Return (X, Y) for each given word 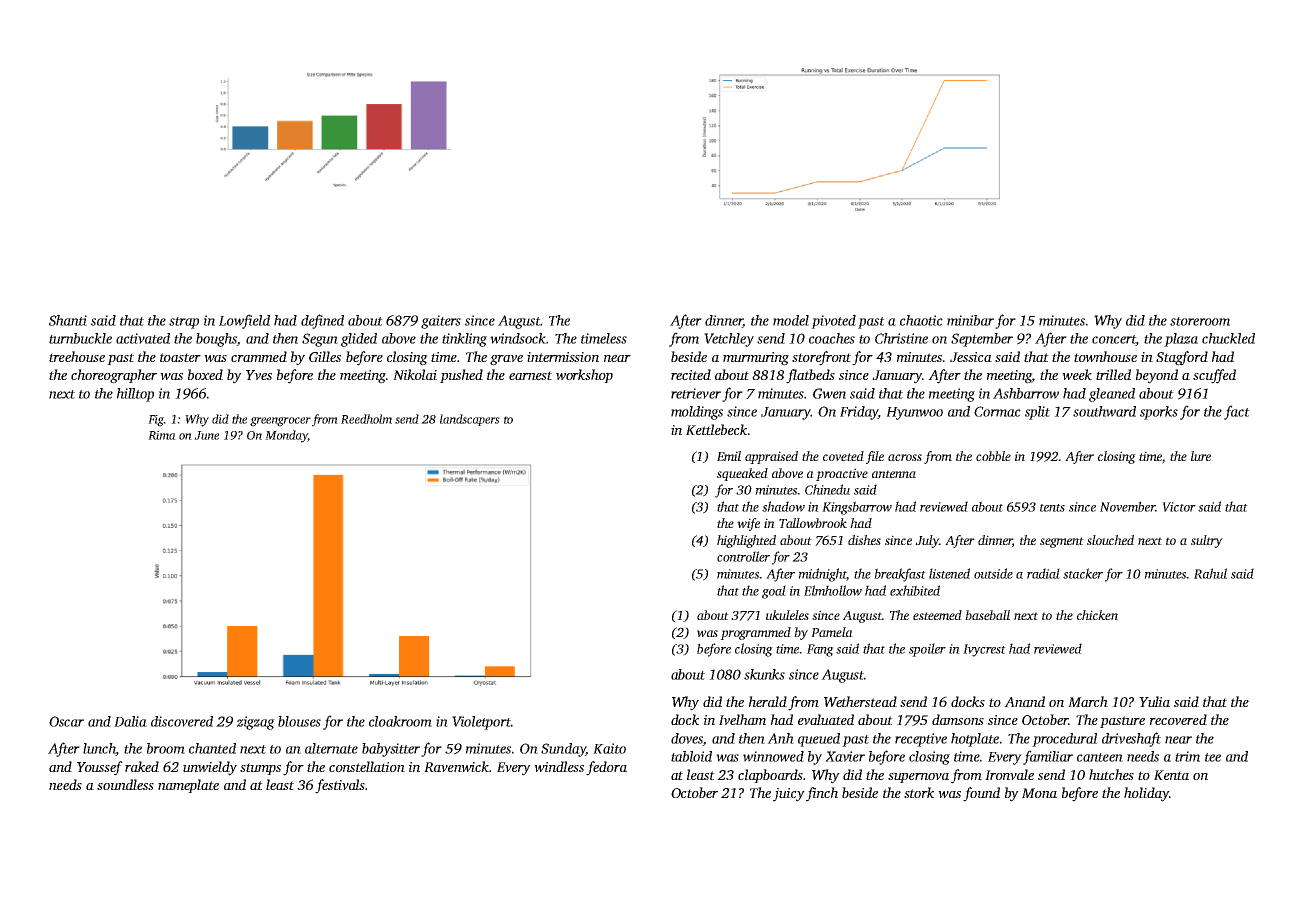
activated (143, 338)
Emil (729, 456)
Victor (1179, 507)
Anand (1024, 701)
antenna (894, 474)
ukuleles (787, 615)
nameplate (188, 786)
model (791, 320)
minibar (970, 320)
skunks (764, 674)
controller (743, 556)
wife (748, 524)
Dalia (130, 721)
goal (774, 592)
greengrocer (280, 422)
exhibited (915, 590)
